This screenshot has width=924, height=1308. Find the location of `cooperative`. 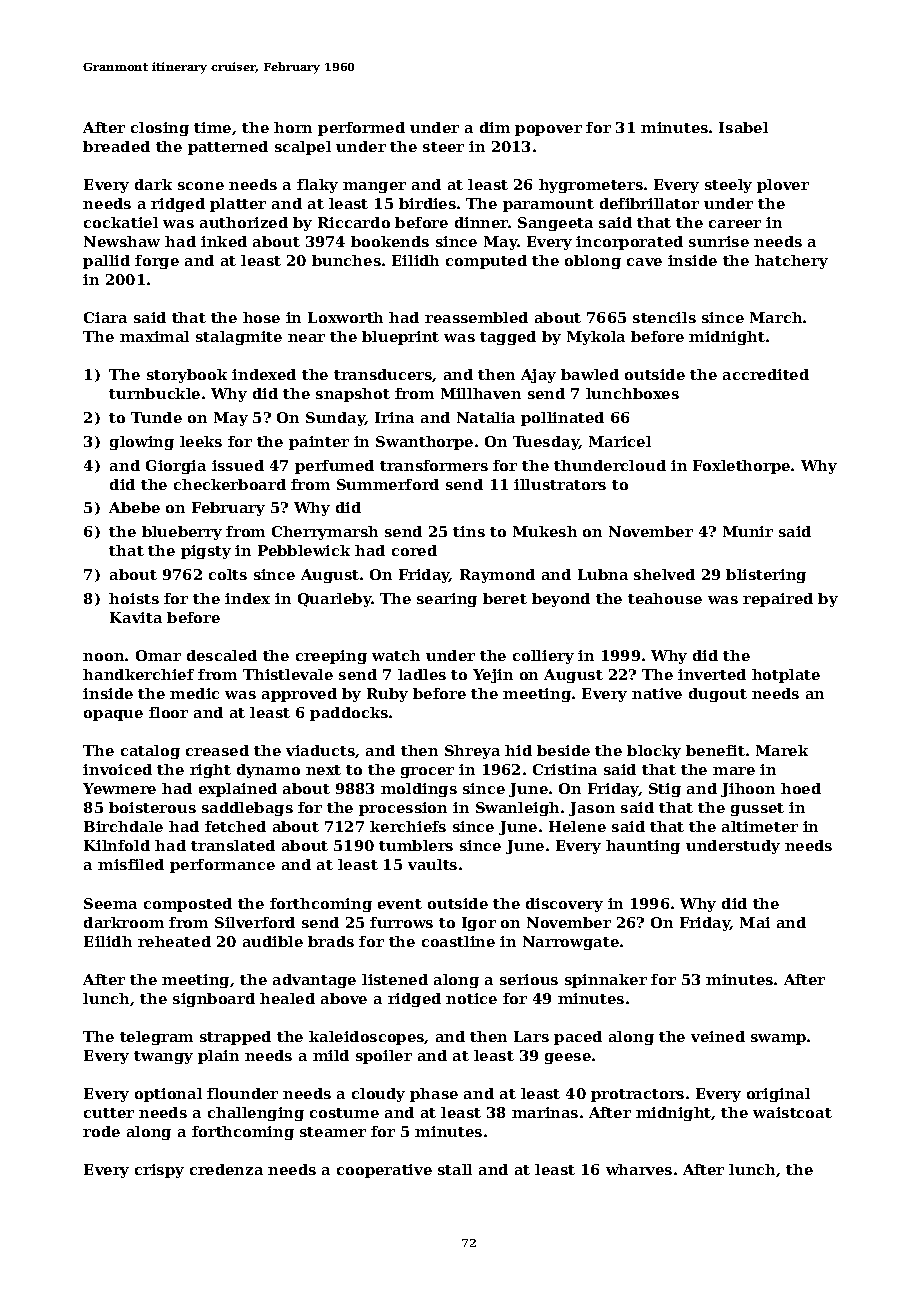

cooperative is located at coordinates (384, 1171).
